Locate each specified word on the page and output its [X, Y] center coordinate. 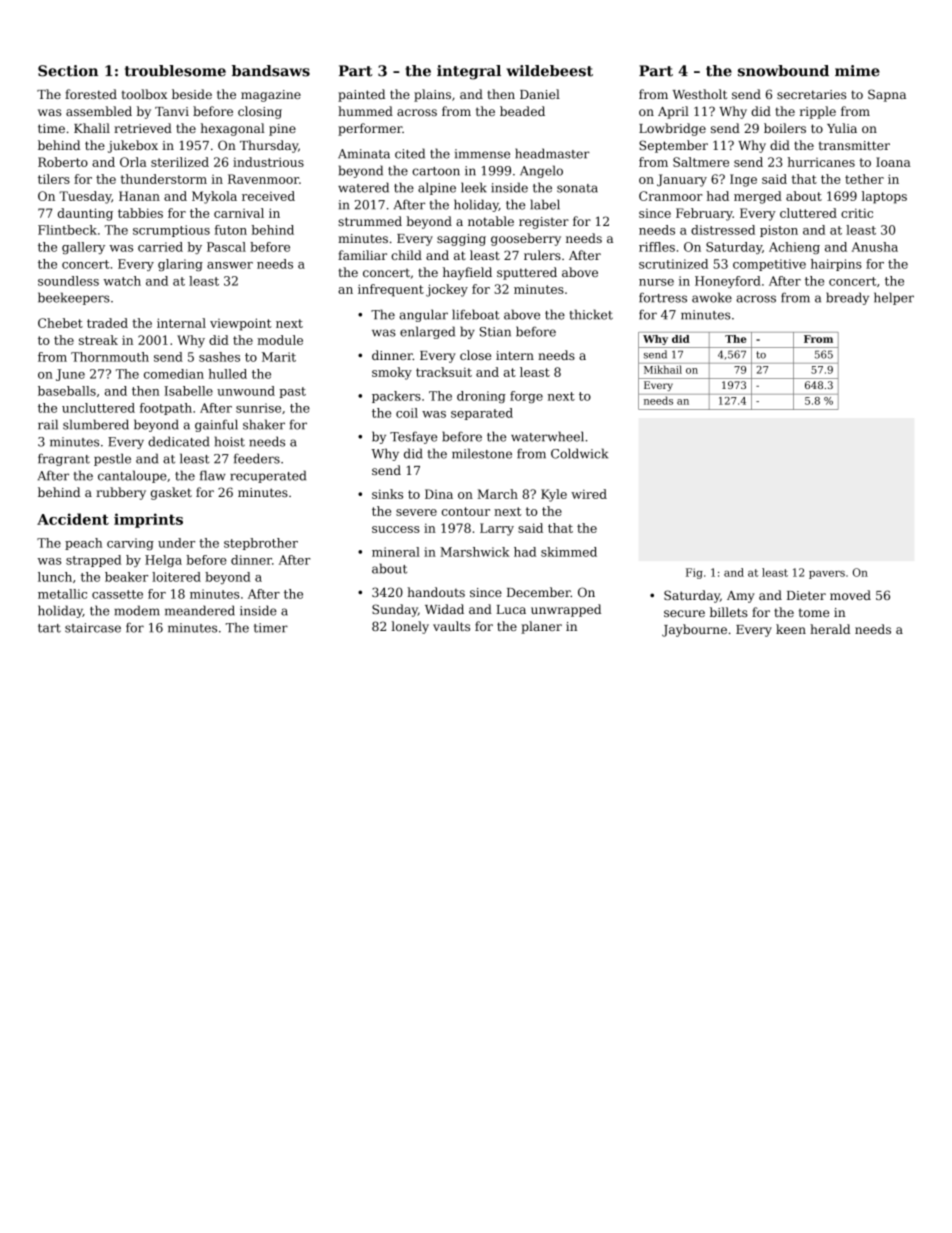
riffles [657, 247]
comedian [174, 374]
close [475, 355]
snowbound [783, 71]
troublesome [175, 71]
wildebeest [549, 71]
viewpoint [241, 324]
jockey [447, 290]
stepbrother [261, 544]
